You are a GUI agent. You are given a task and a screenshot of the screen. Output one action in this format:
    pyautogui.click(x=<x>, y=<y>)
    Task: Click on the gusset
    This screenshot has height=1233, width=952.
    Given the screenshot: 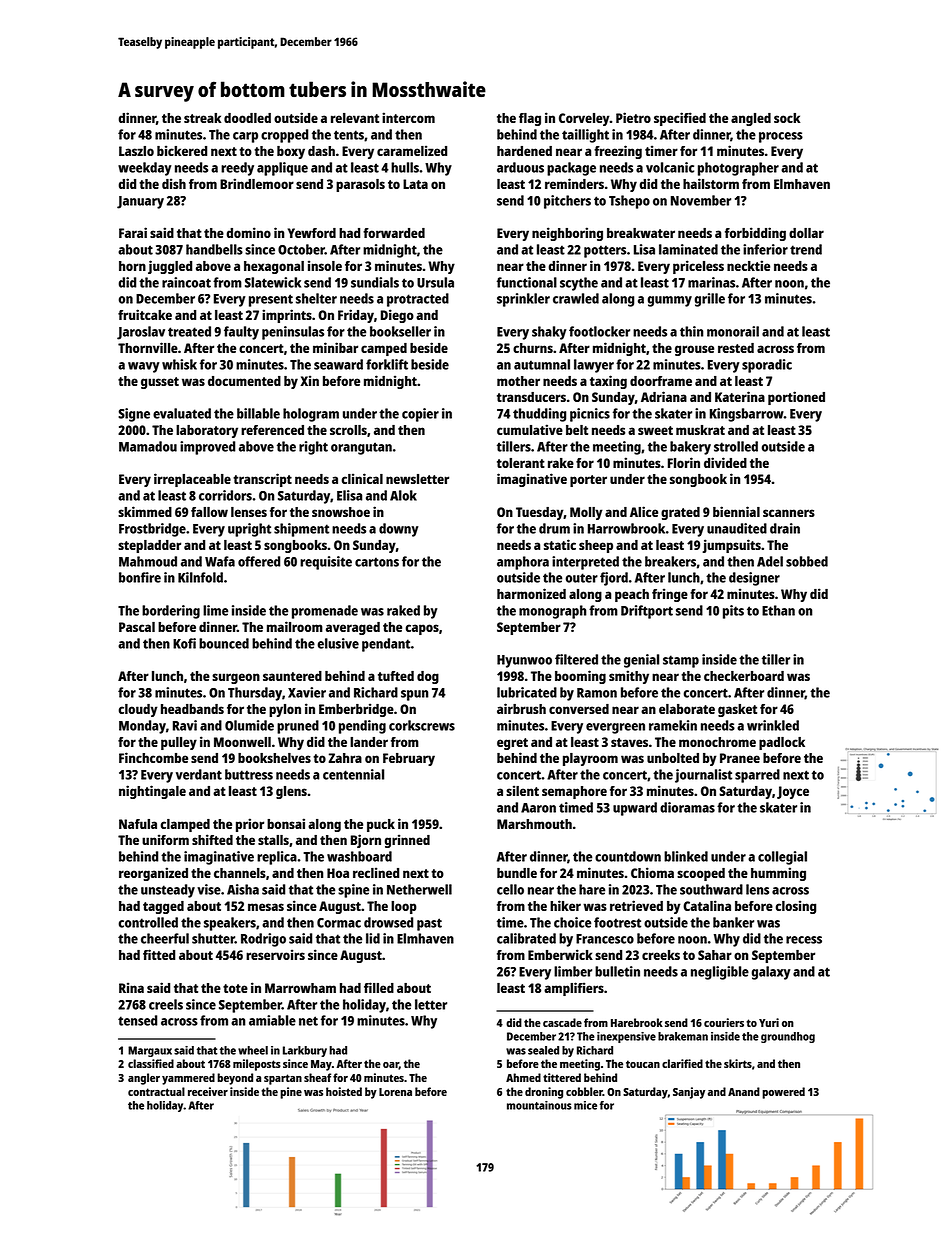 What is the action you would take?
    pyautogui.click(x=160, y=383)
